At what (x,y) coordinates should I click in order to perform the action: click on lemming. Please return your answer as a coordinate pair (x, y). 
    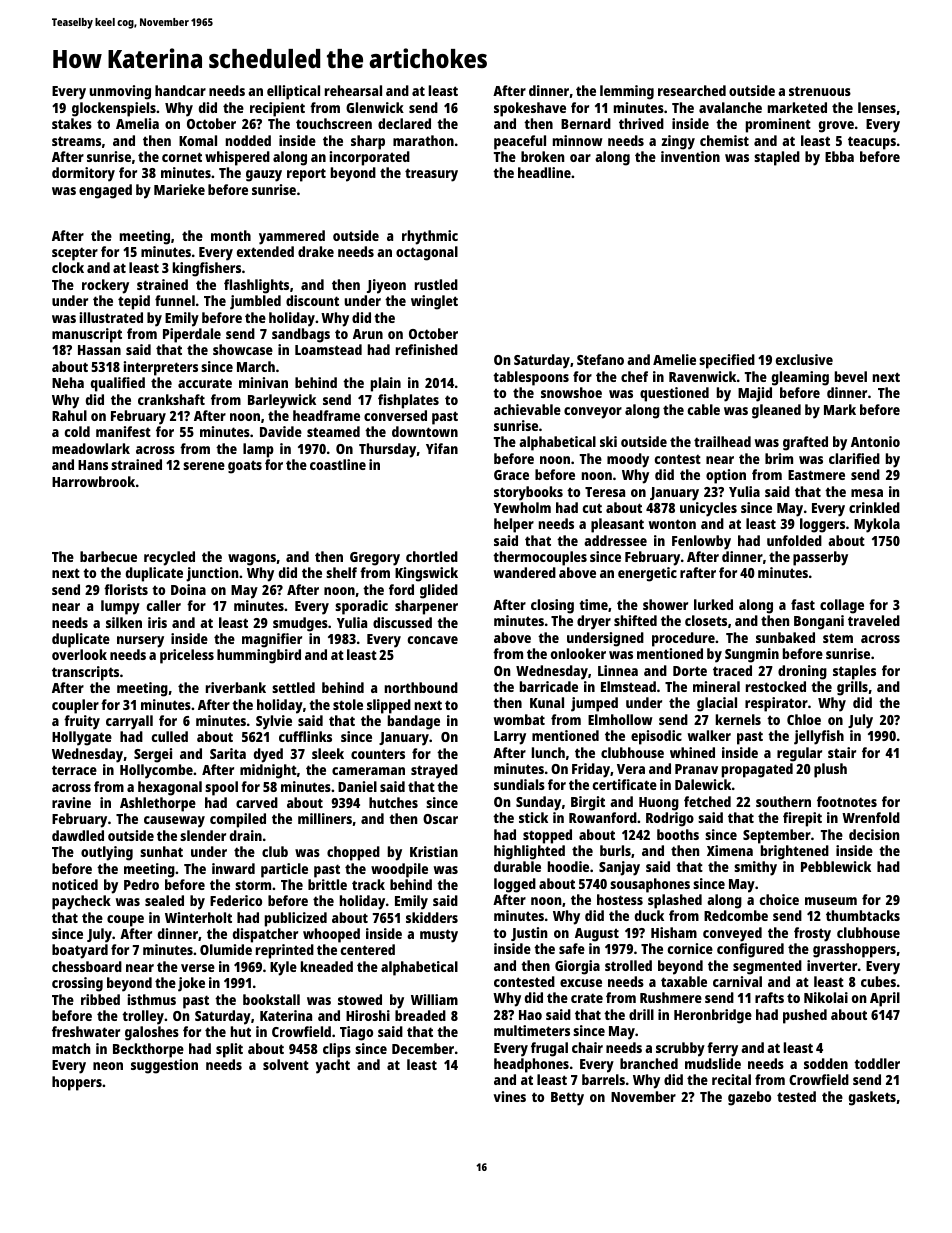
    Looking at the image, I should click on (627, 92).
